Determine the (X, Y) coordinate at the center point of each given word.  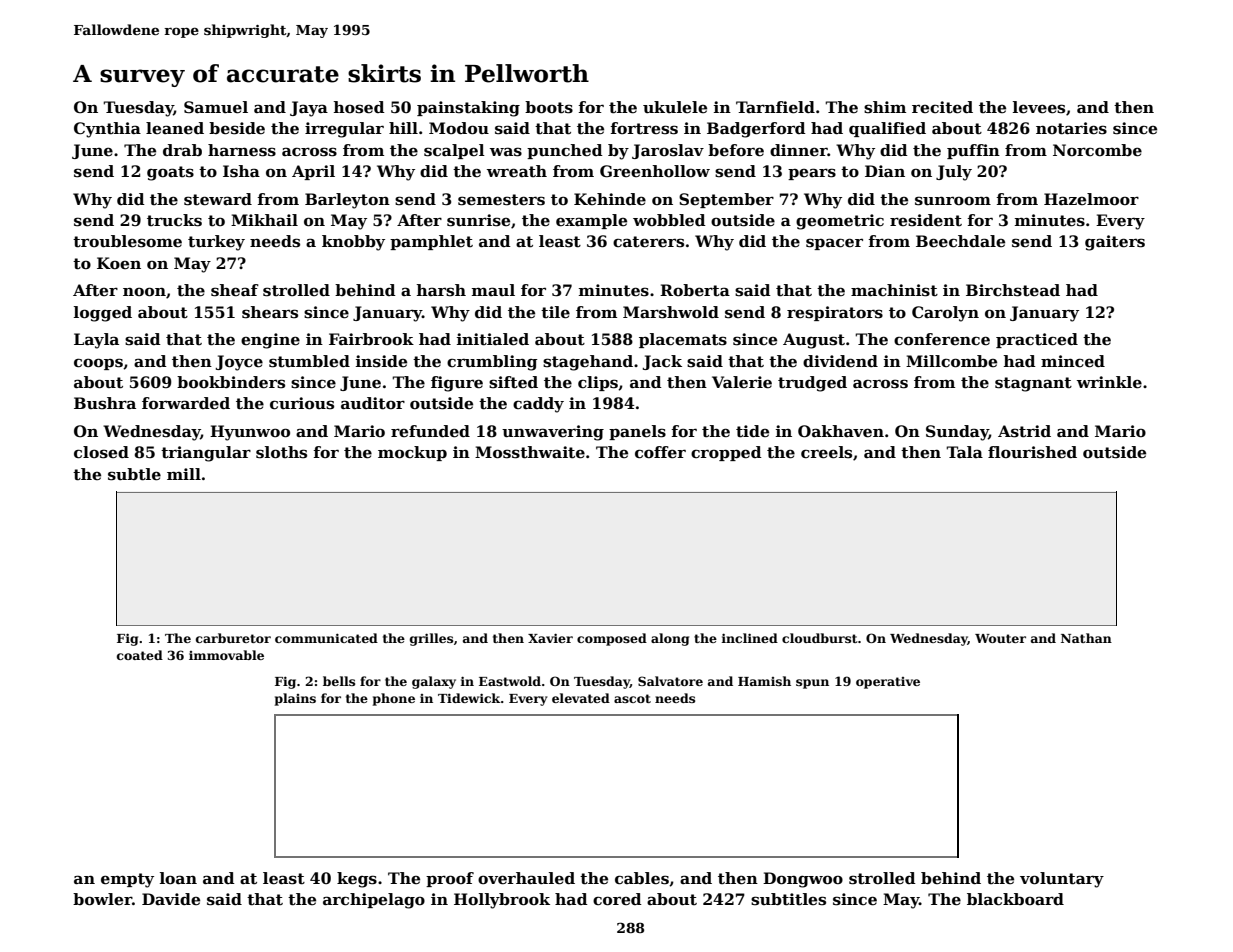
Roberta (695, 290)
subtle (134, 474)
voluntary (1062, 880)
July (954, 173)
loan (178, 878)
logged (103, 314)
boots (549, 107)
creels (826, 452)
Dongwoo (803, 880)
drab (182, 150)
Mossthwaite (530, 452)
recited (942, 107)
